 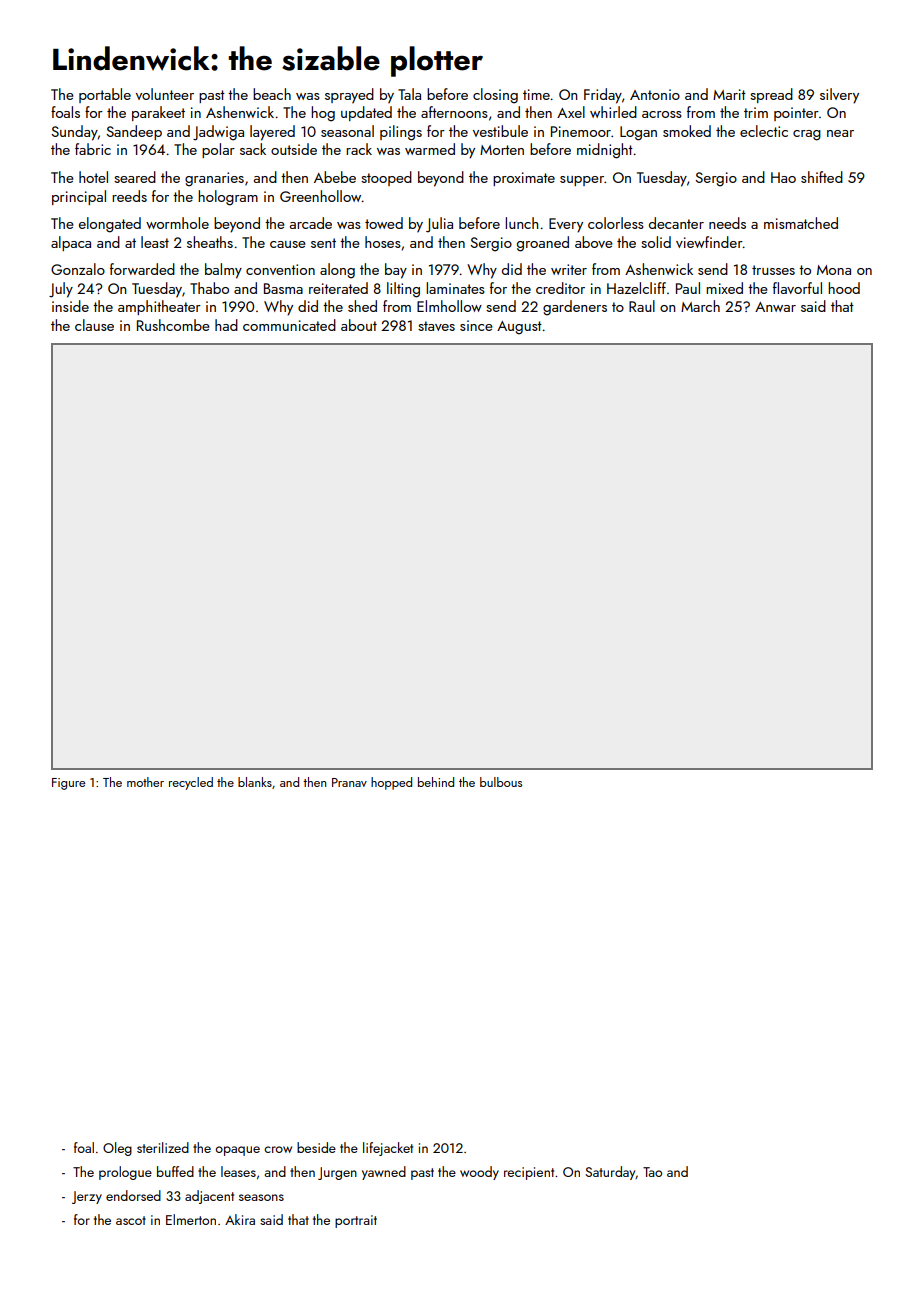 What do you see at coordinates (771, 95) in the document?
I see `spread` at bounding box center [771, 95].
